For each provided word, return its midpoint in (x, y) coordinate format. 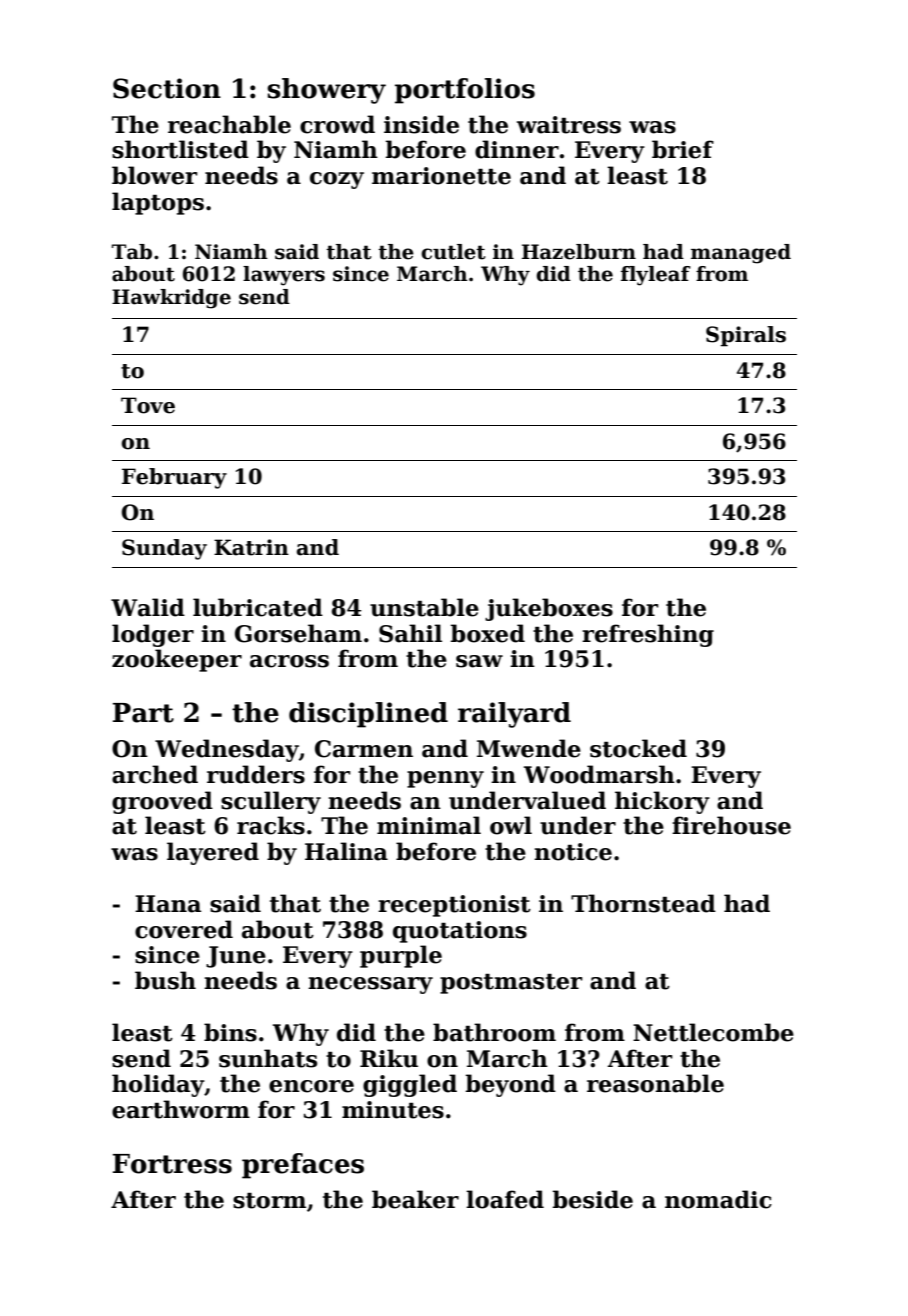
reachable (229, 124)
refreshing (648, 635)
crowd (337, 124)
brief (683, 149)
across (289, 661)
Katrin (251, 547)
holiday (158, 1085)
